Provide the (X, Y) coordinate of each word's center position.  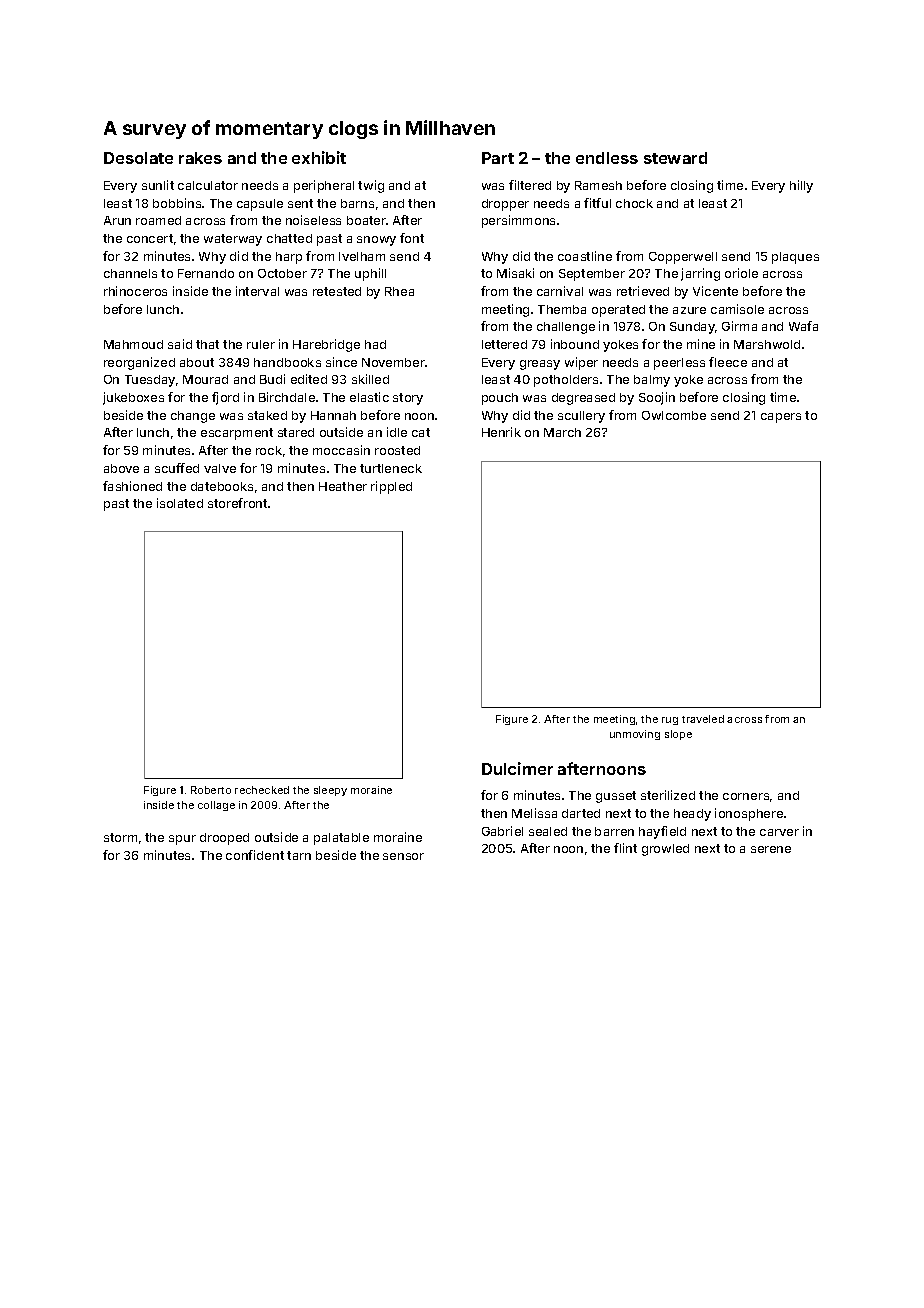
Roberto (211, 790)
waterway (233, 240)
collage (216, 806)
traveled (703, 719)
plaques (795, 258)
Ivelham (362, 256)
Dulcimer (517, 768)
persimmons (518, 221)
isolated (180, 503)
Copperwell (683, 258)
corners (746, 796)
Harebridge (326, 345)
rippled (391, 487)
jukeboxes (133, 398)
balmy (652, 381)
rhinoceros (135, 291)
